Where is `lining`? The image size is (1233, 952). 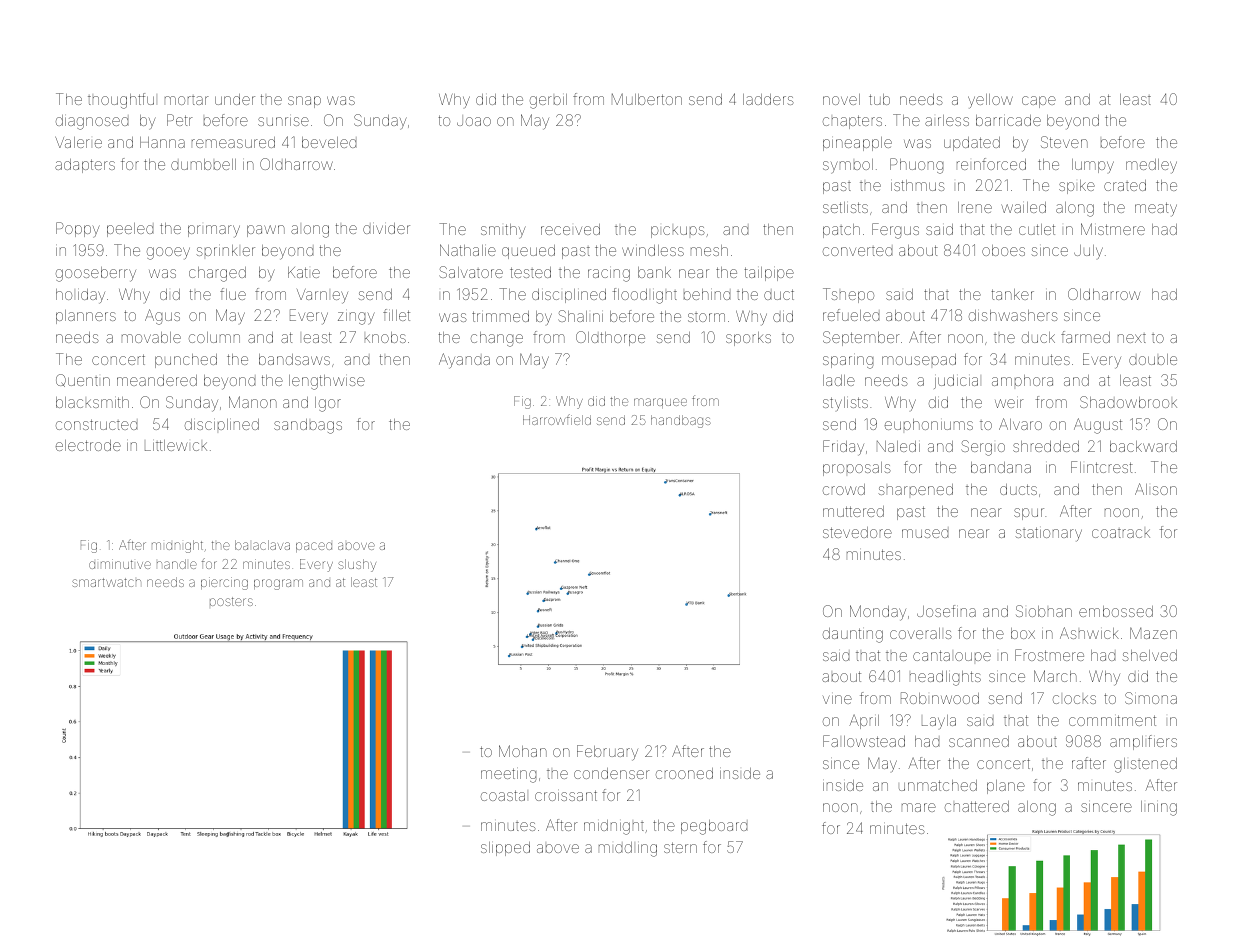
lining is located at coordinates (1159, 808).
